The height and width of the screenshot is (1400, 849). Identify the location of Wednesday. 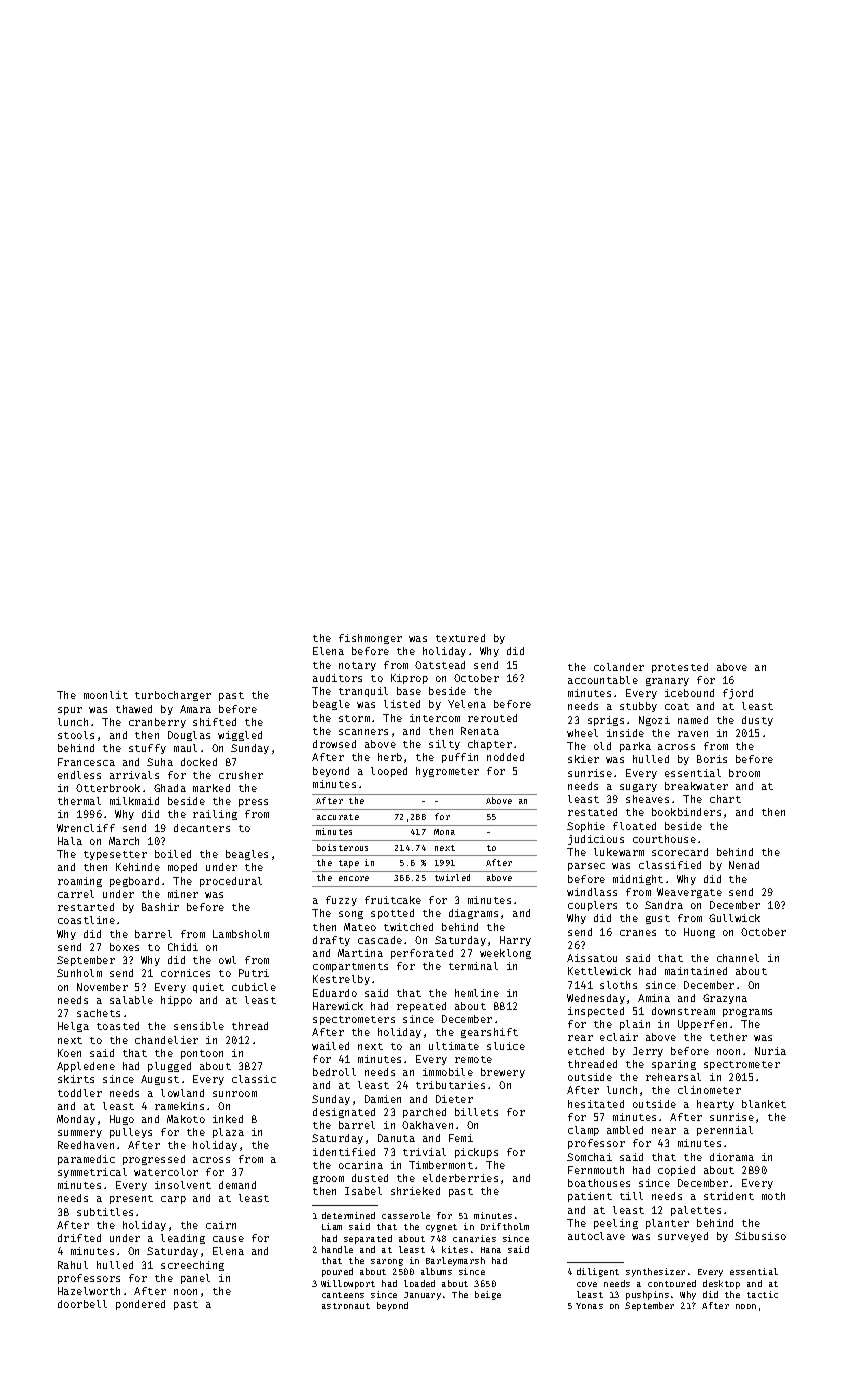
(596, 999).
